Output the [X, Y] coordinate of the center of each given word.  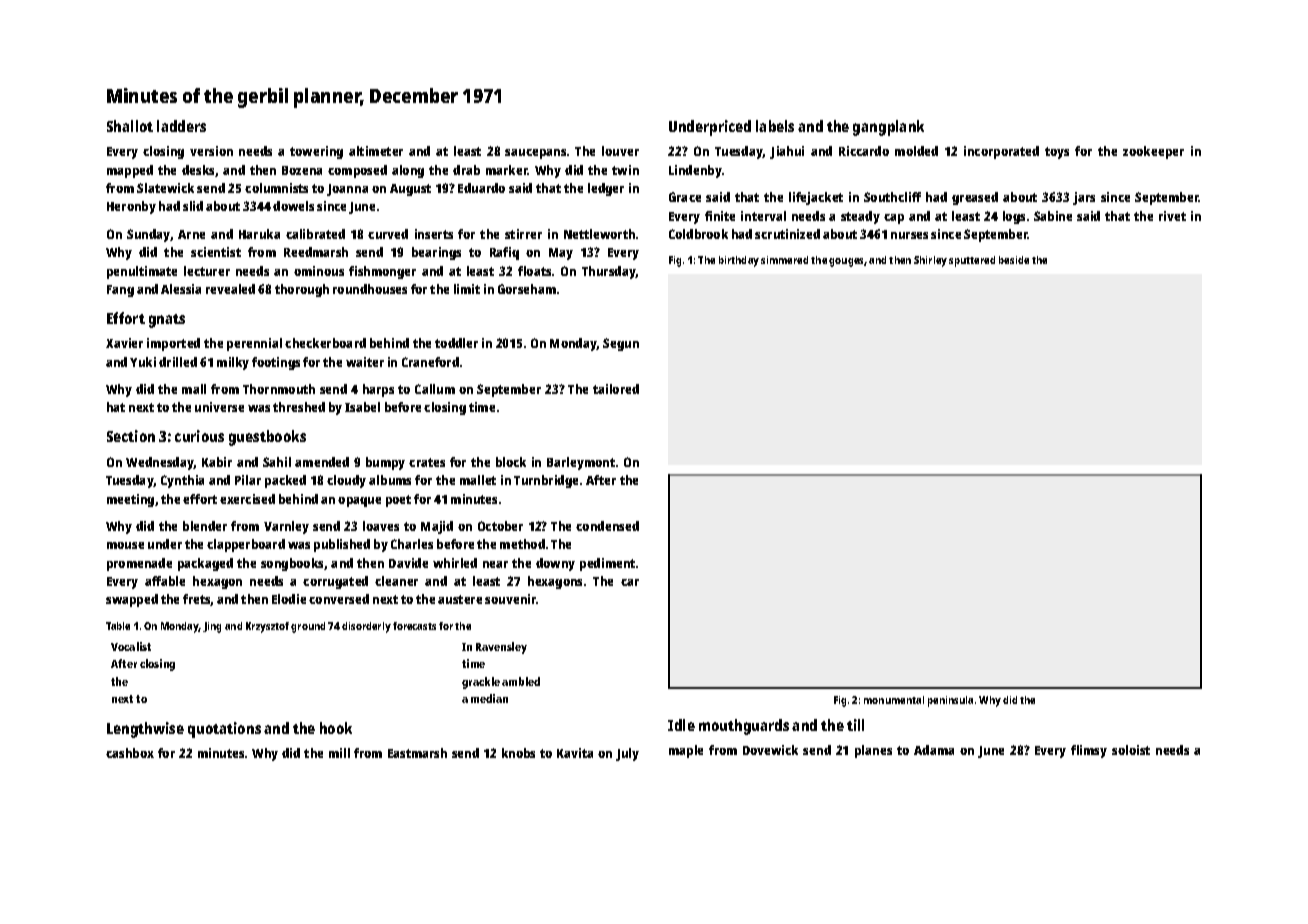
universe [219, 407]
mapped [130, 171]
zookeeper [1153, 152]
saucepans [535, 154]
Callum [435, 389]
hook [336, 728]
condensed [607, 526]
